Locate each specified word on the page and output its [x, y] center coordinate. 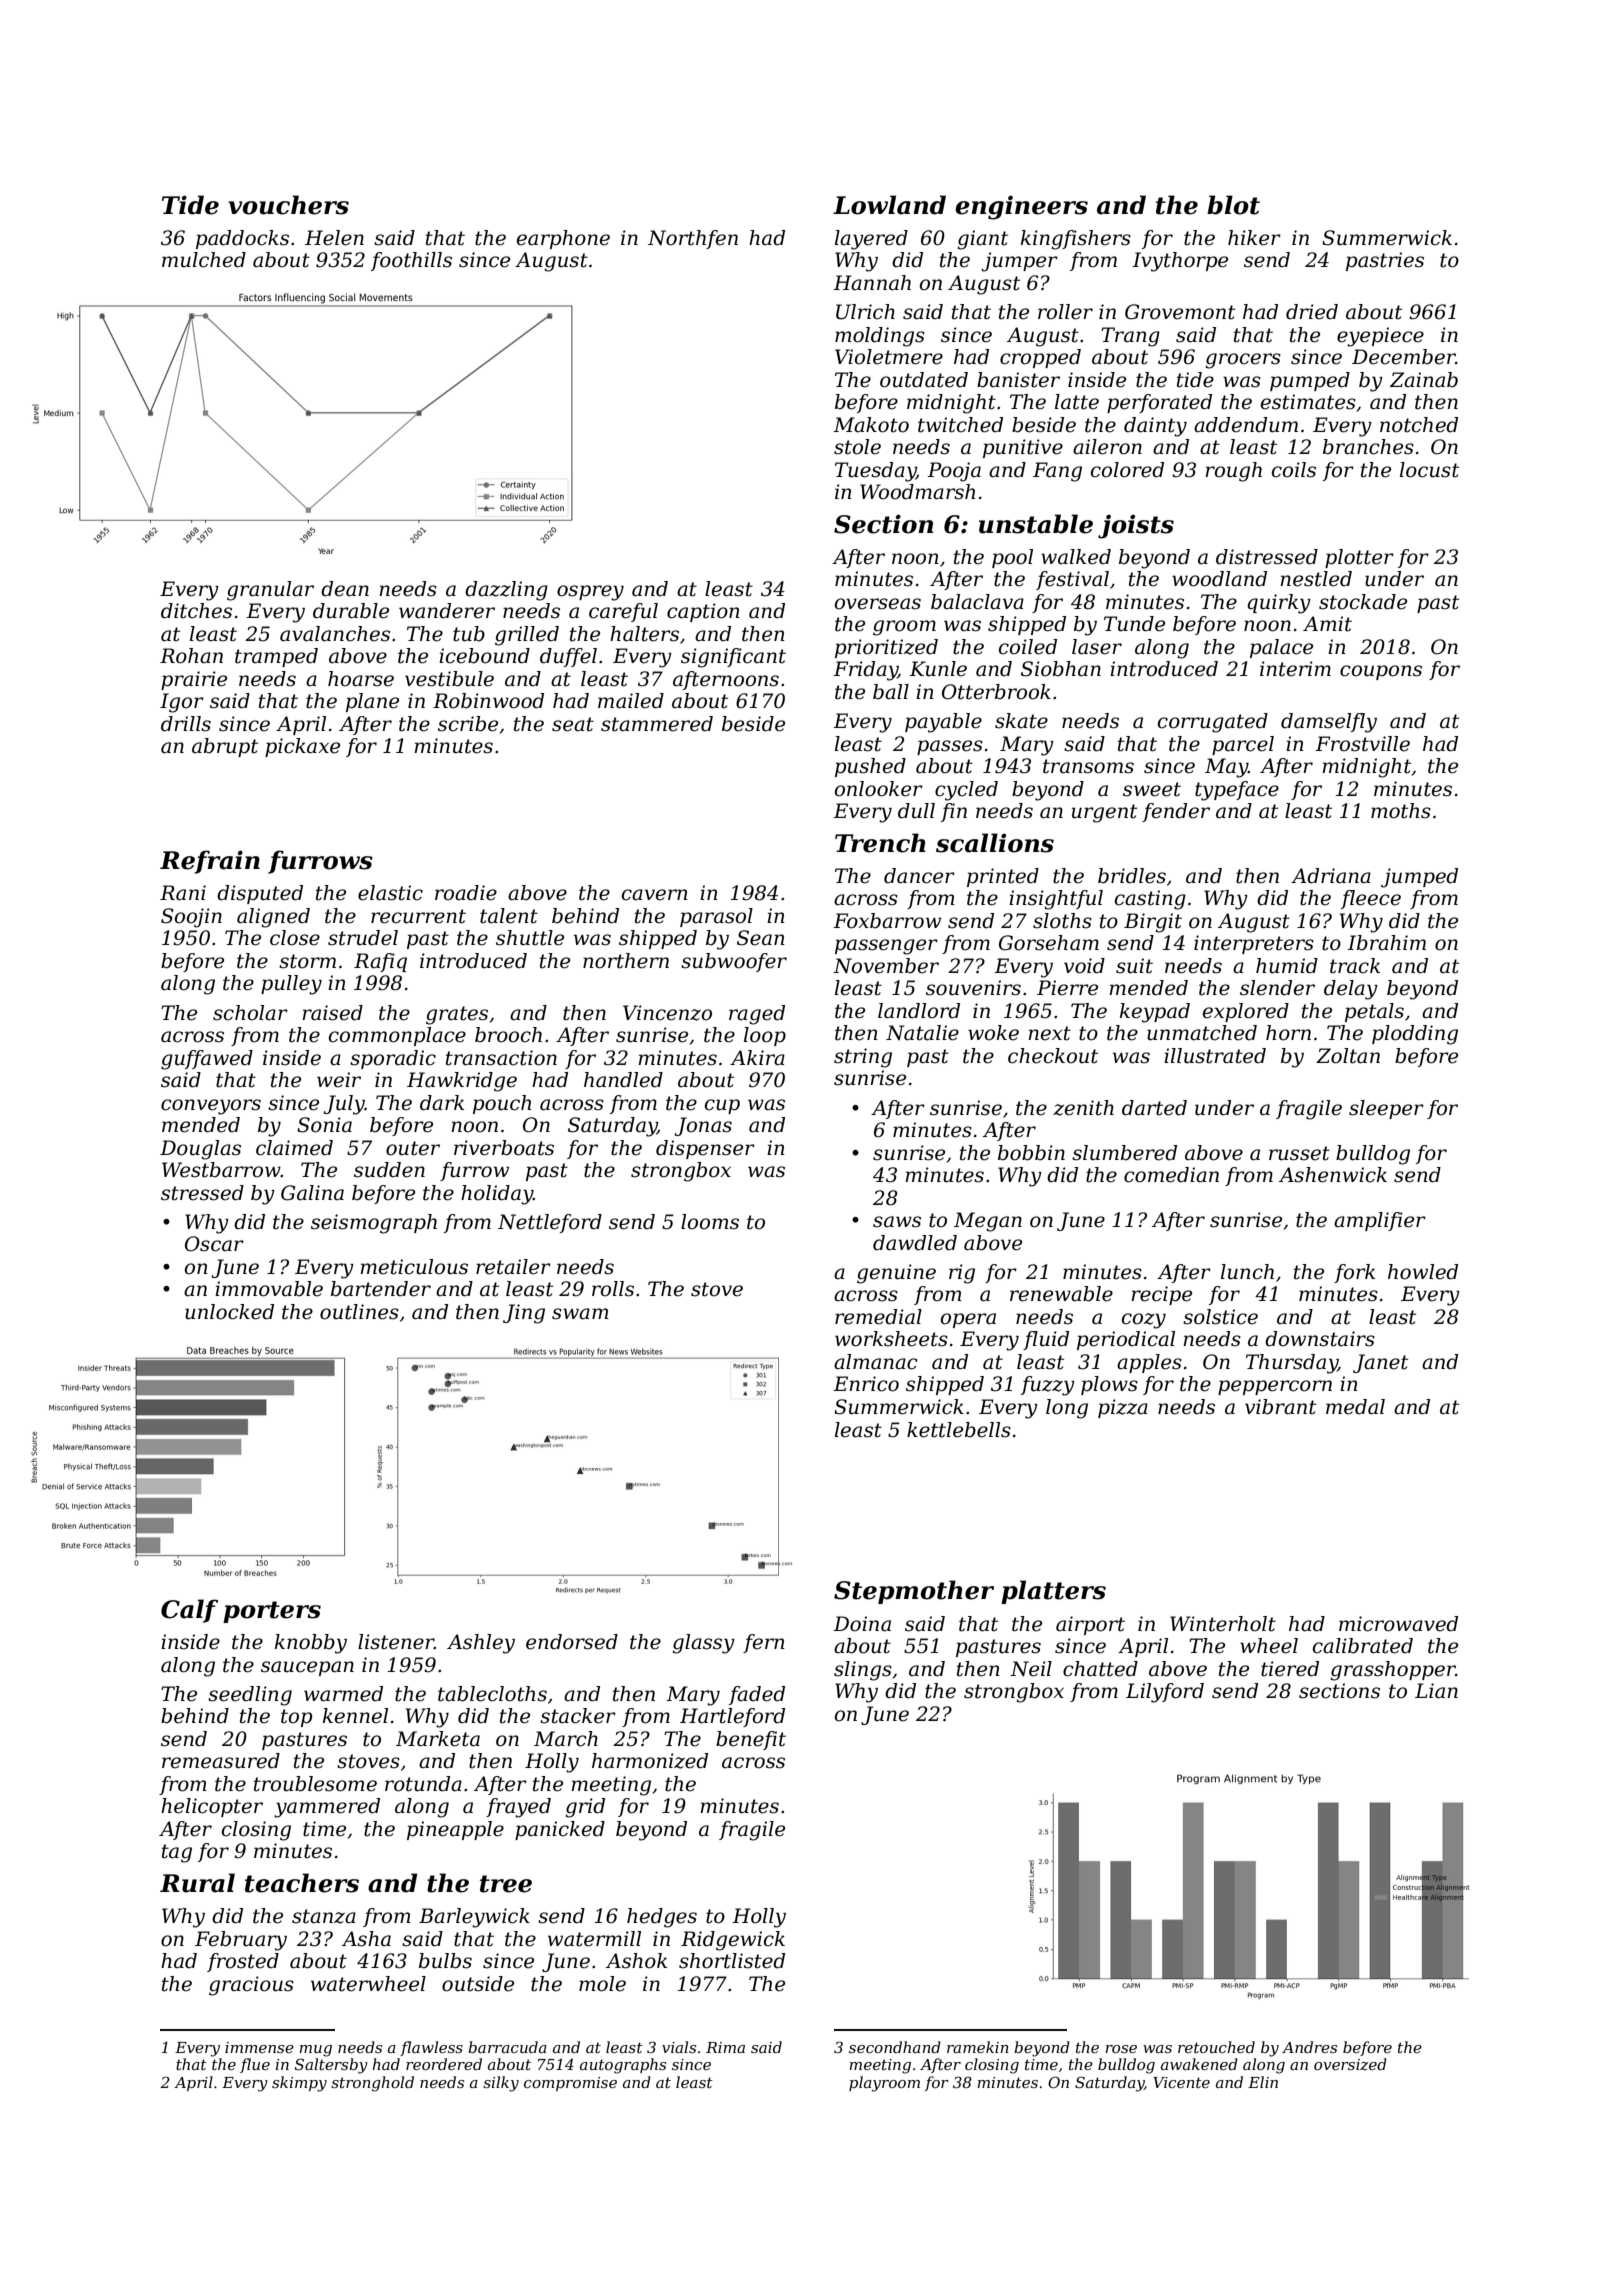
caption [703, 612]
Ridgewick [733, 1941]
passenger [886, 947]
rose [1121, 2049]
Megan [988, 1222]
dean [345, 589]
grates [457, 1015]
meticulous [414, 1267]
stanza [324, 1916]
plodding [1415, 1035]
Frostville [1362, 744]
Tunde [1134, 624]
